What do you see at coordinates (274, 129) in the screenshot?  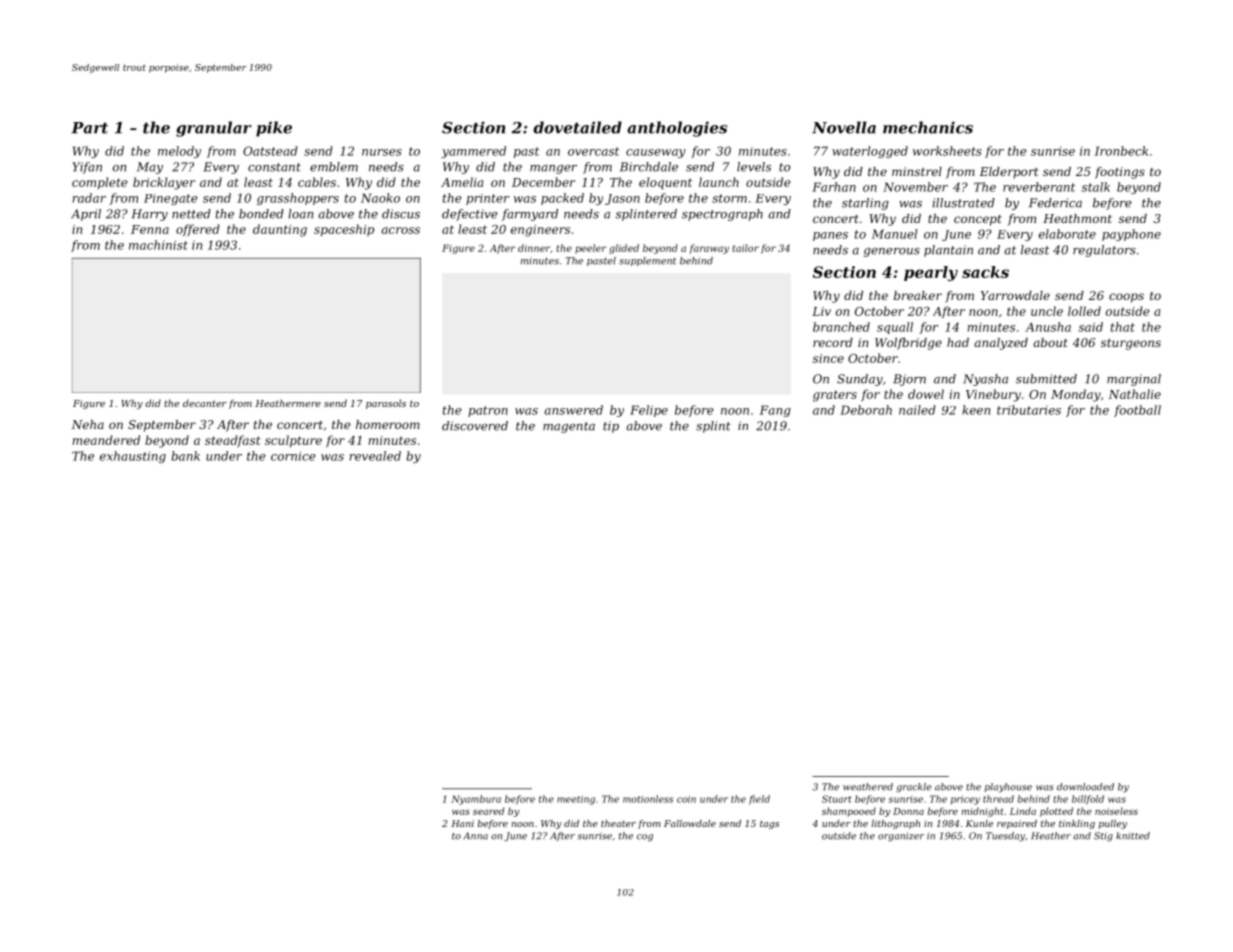 I see `pike` at bounding box center [274, 129].
